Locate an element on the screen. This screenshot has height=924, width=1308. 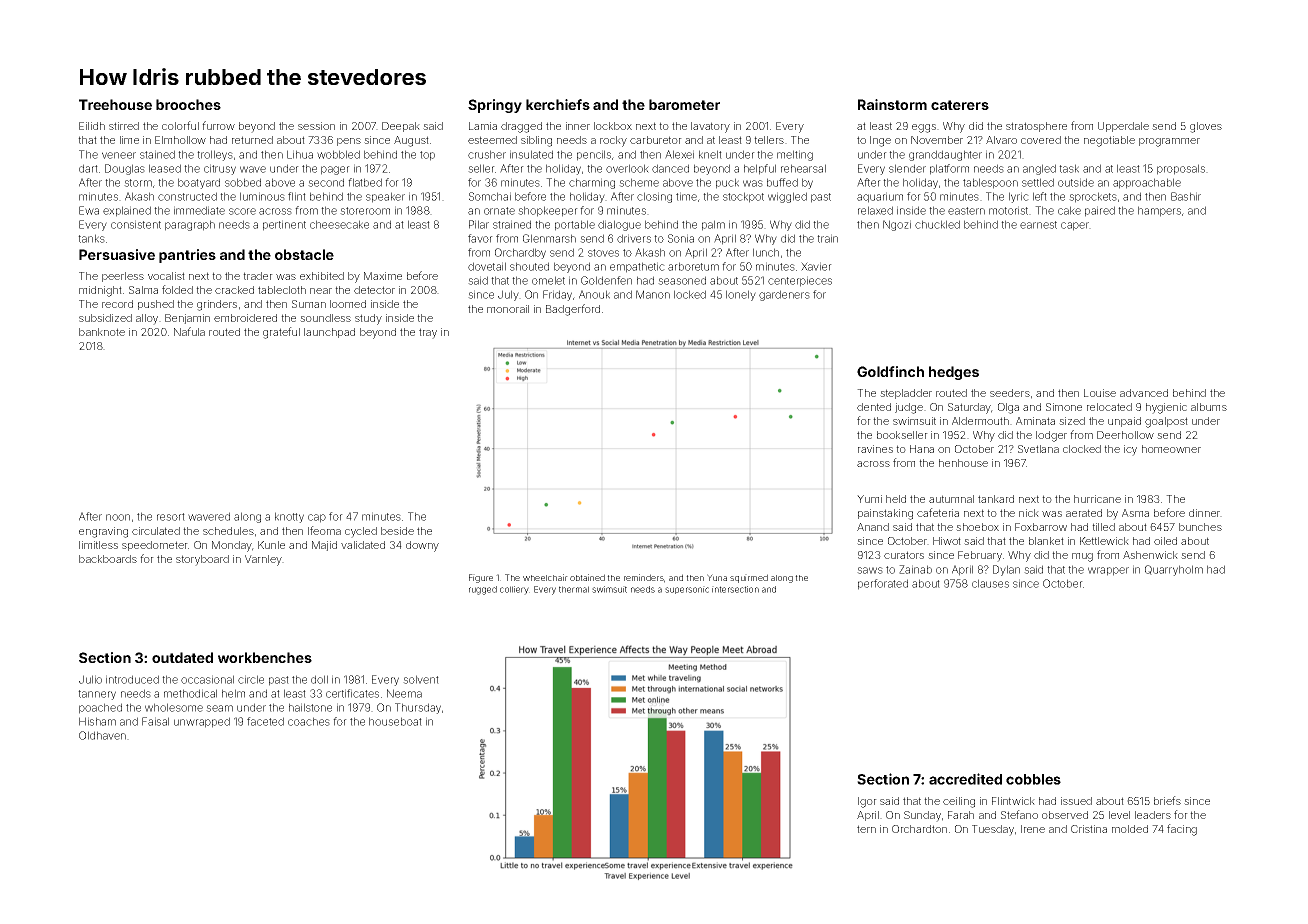
sobbed is located at coordinates (243, 182).
